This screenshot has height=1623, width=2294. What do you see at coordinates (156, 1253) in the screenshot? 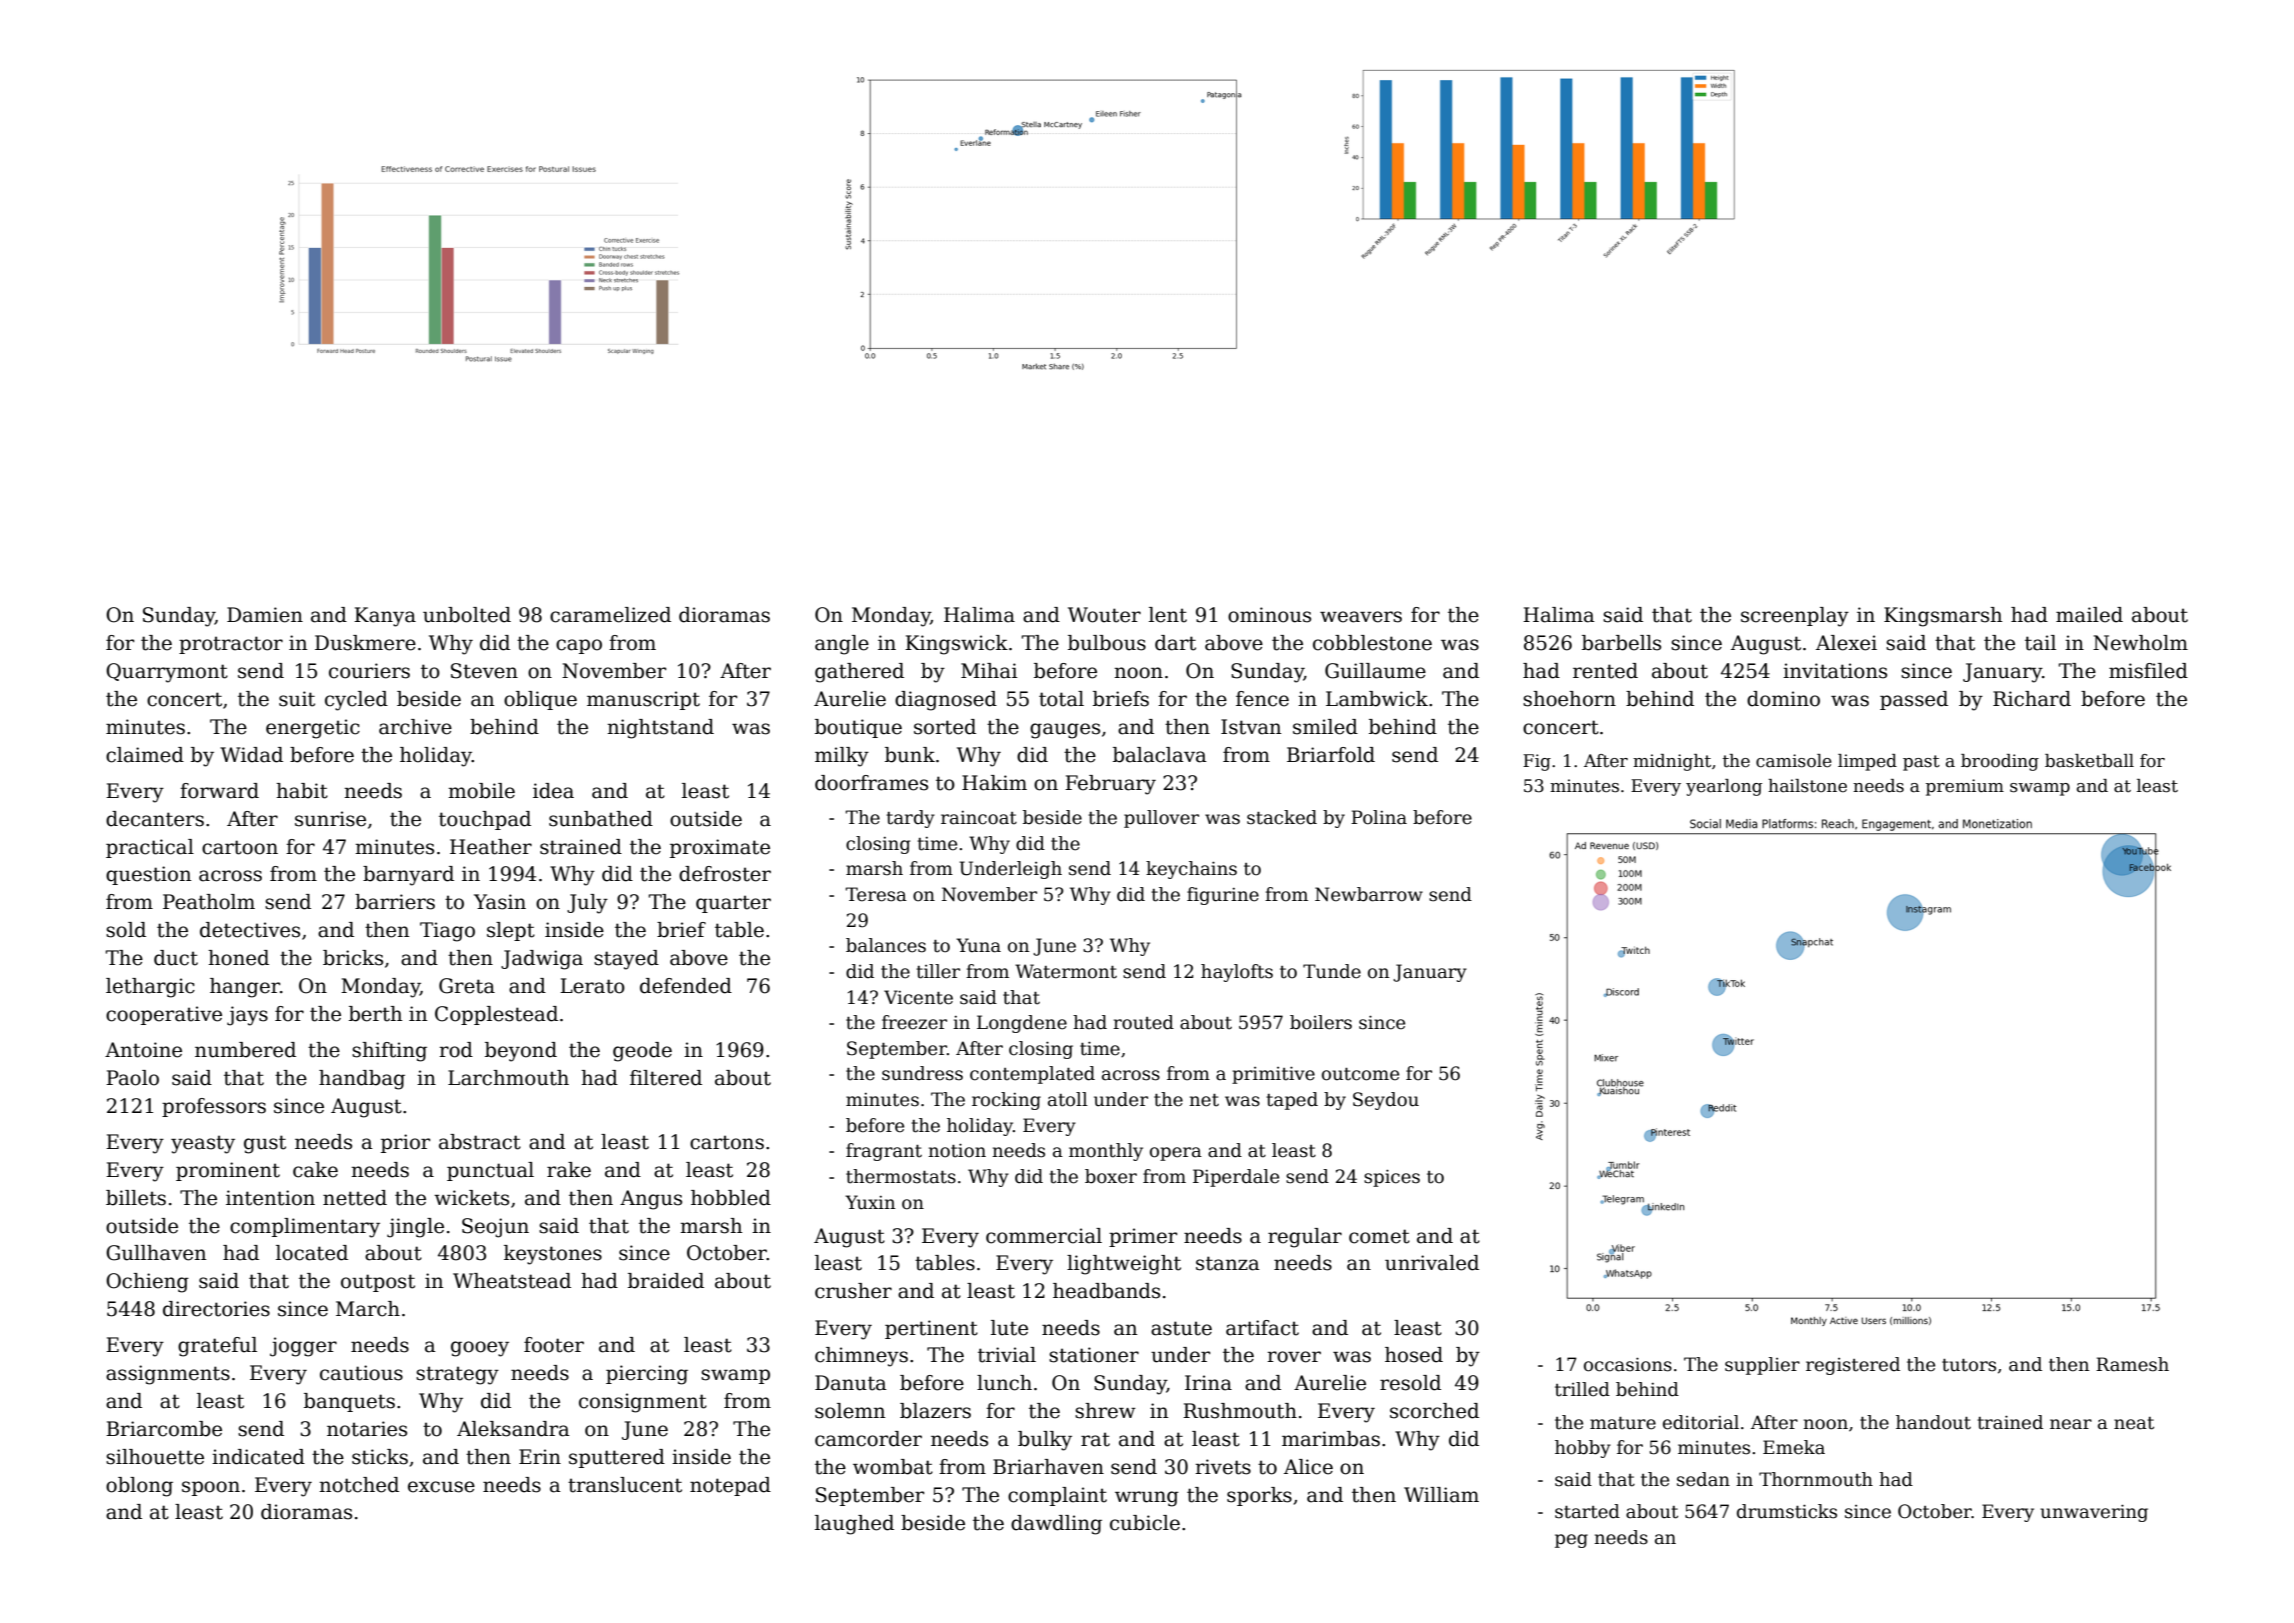
I see `Gullhaven` at bounding box center [156, 1253].
